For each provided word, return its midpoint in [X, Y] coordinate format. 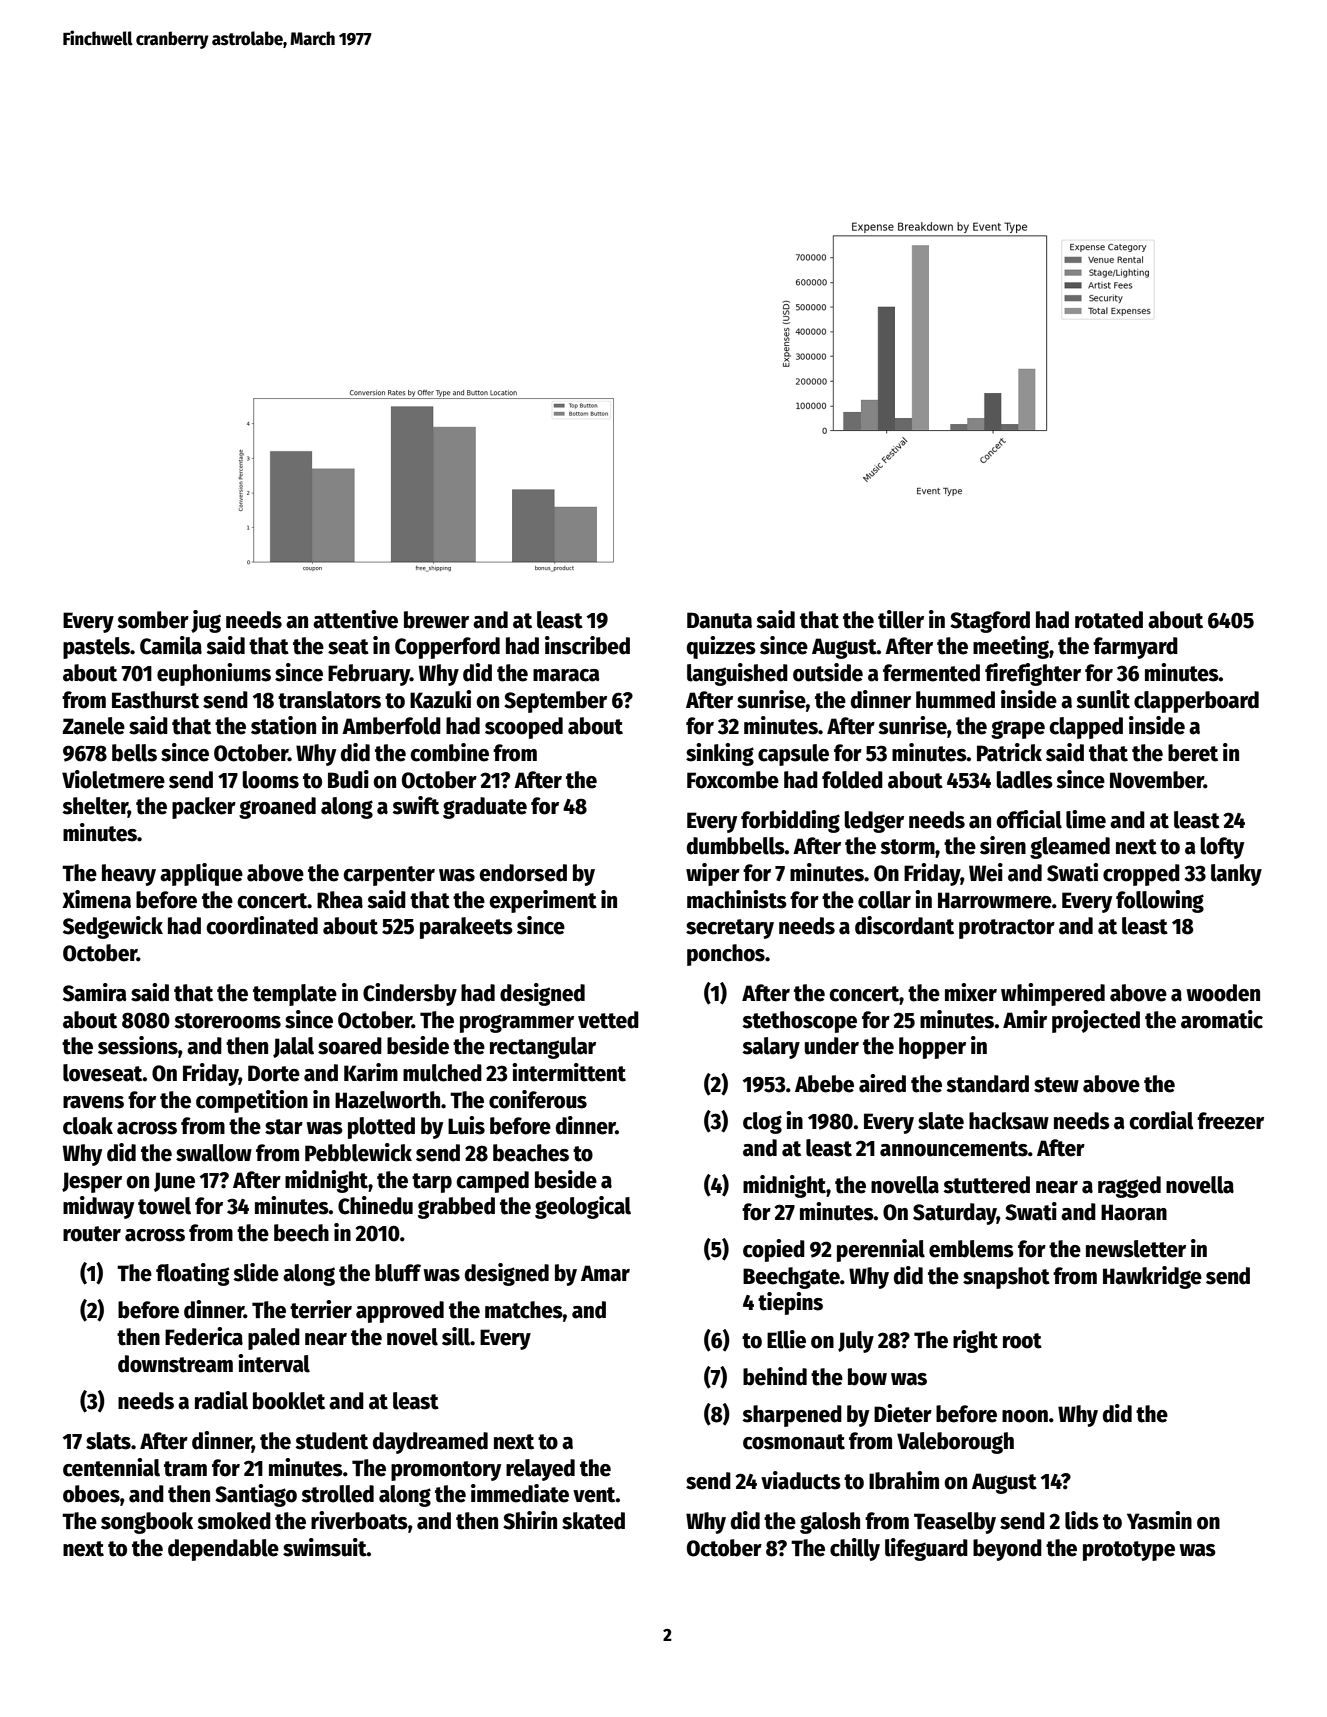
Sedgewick [113, 927]
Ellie [786, 1339]
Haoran [1134, 1212]
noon [1025, 1416]
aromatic [1222, 1019]
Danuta [719, 620]
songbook [147, 1523]
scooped [524, 728]
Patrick [1009, 752]
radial [221, 1400]
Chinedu [375, 1205]
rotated [1109, 620]
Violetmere [113, 779]
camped [492, 1182]
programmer [517, 1023]
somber [153, 620]
